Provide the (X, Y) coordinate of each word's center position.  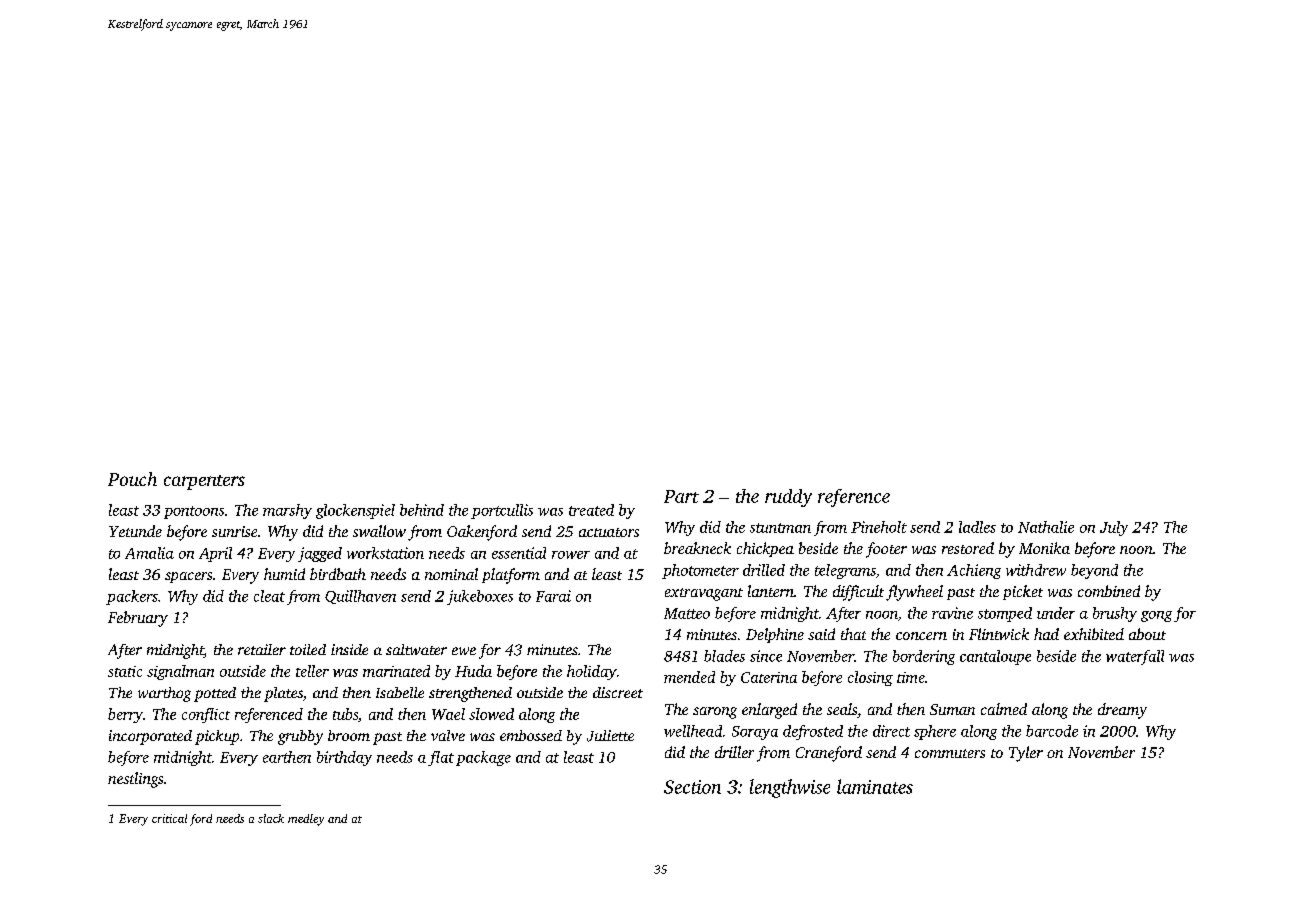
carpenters (204, 482)
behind (422, 510)
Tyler (1026, 754)
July (1114, 528)
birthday (344, 758)
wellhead (693, 731)
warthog (164, 694)
